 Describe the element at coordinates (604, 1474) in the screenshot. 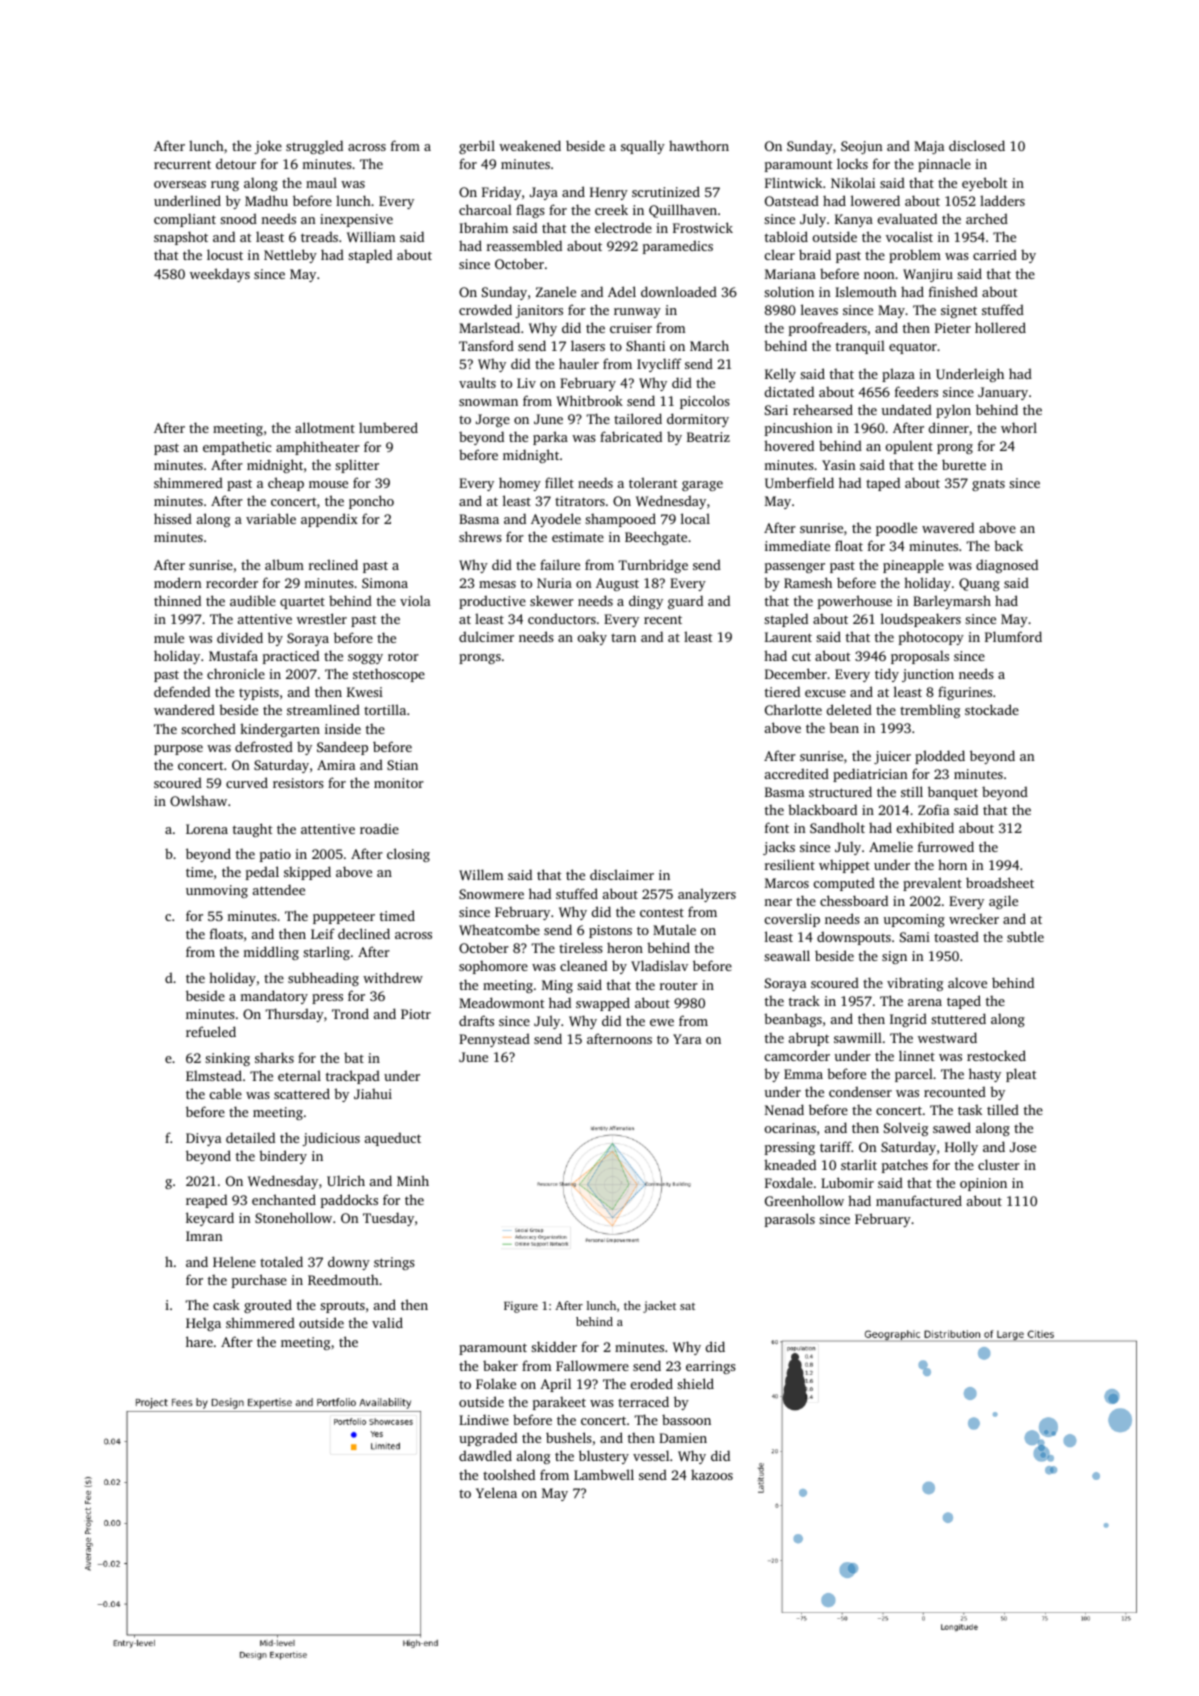

I see `Lambwell` at that location.
